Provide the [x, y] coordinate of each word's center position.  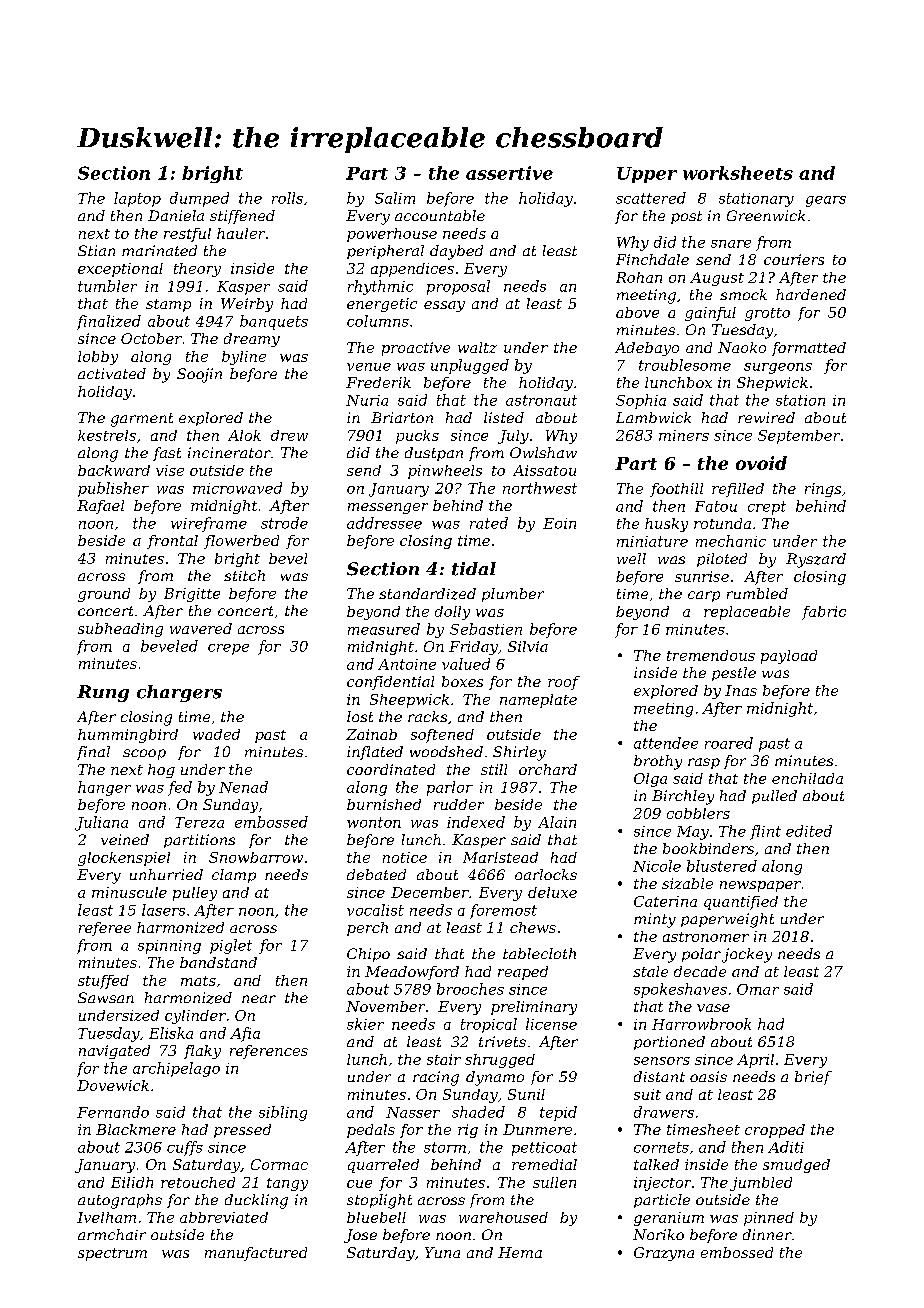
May [693, 833]
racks [427, 716]
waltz [477, 347]
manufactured [256, 1254]
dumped [199, 199]
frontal [172, 542]
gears [826, 201]
